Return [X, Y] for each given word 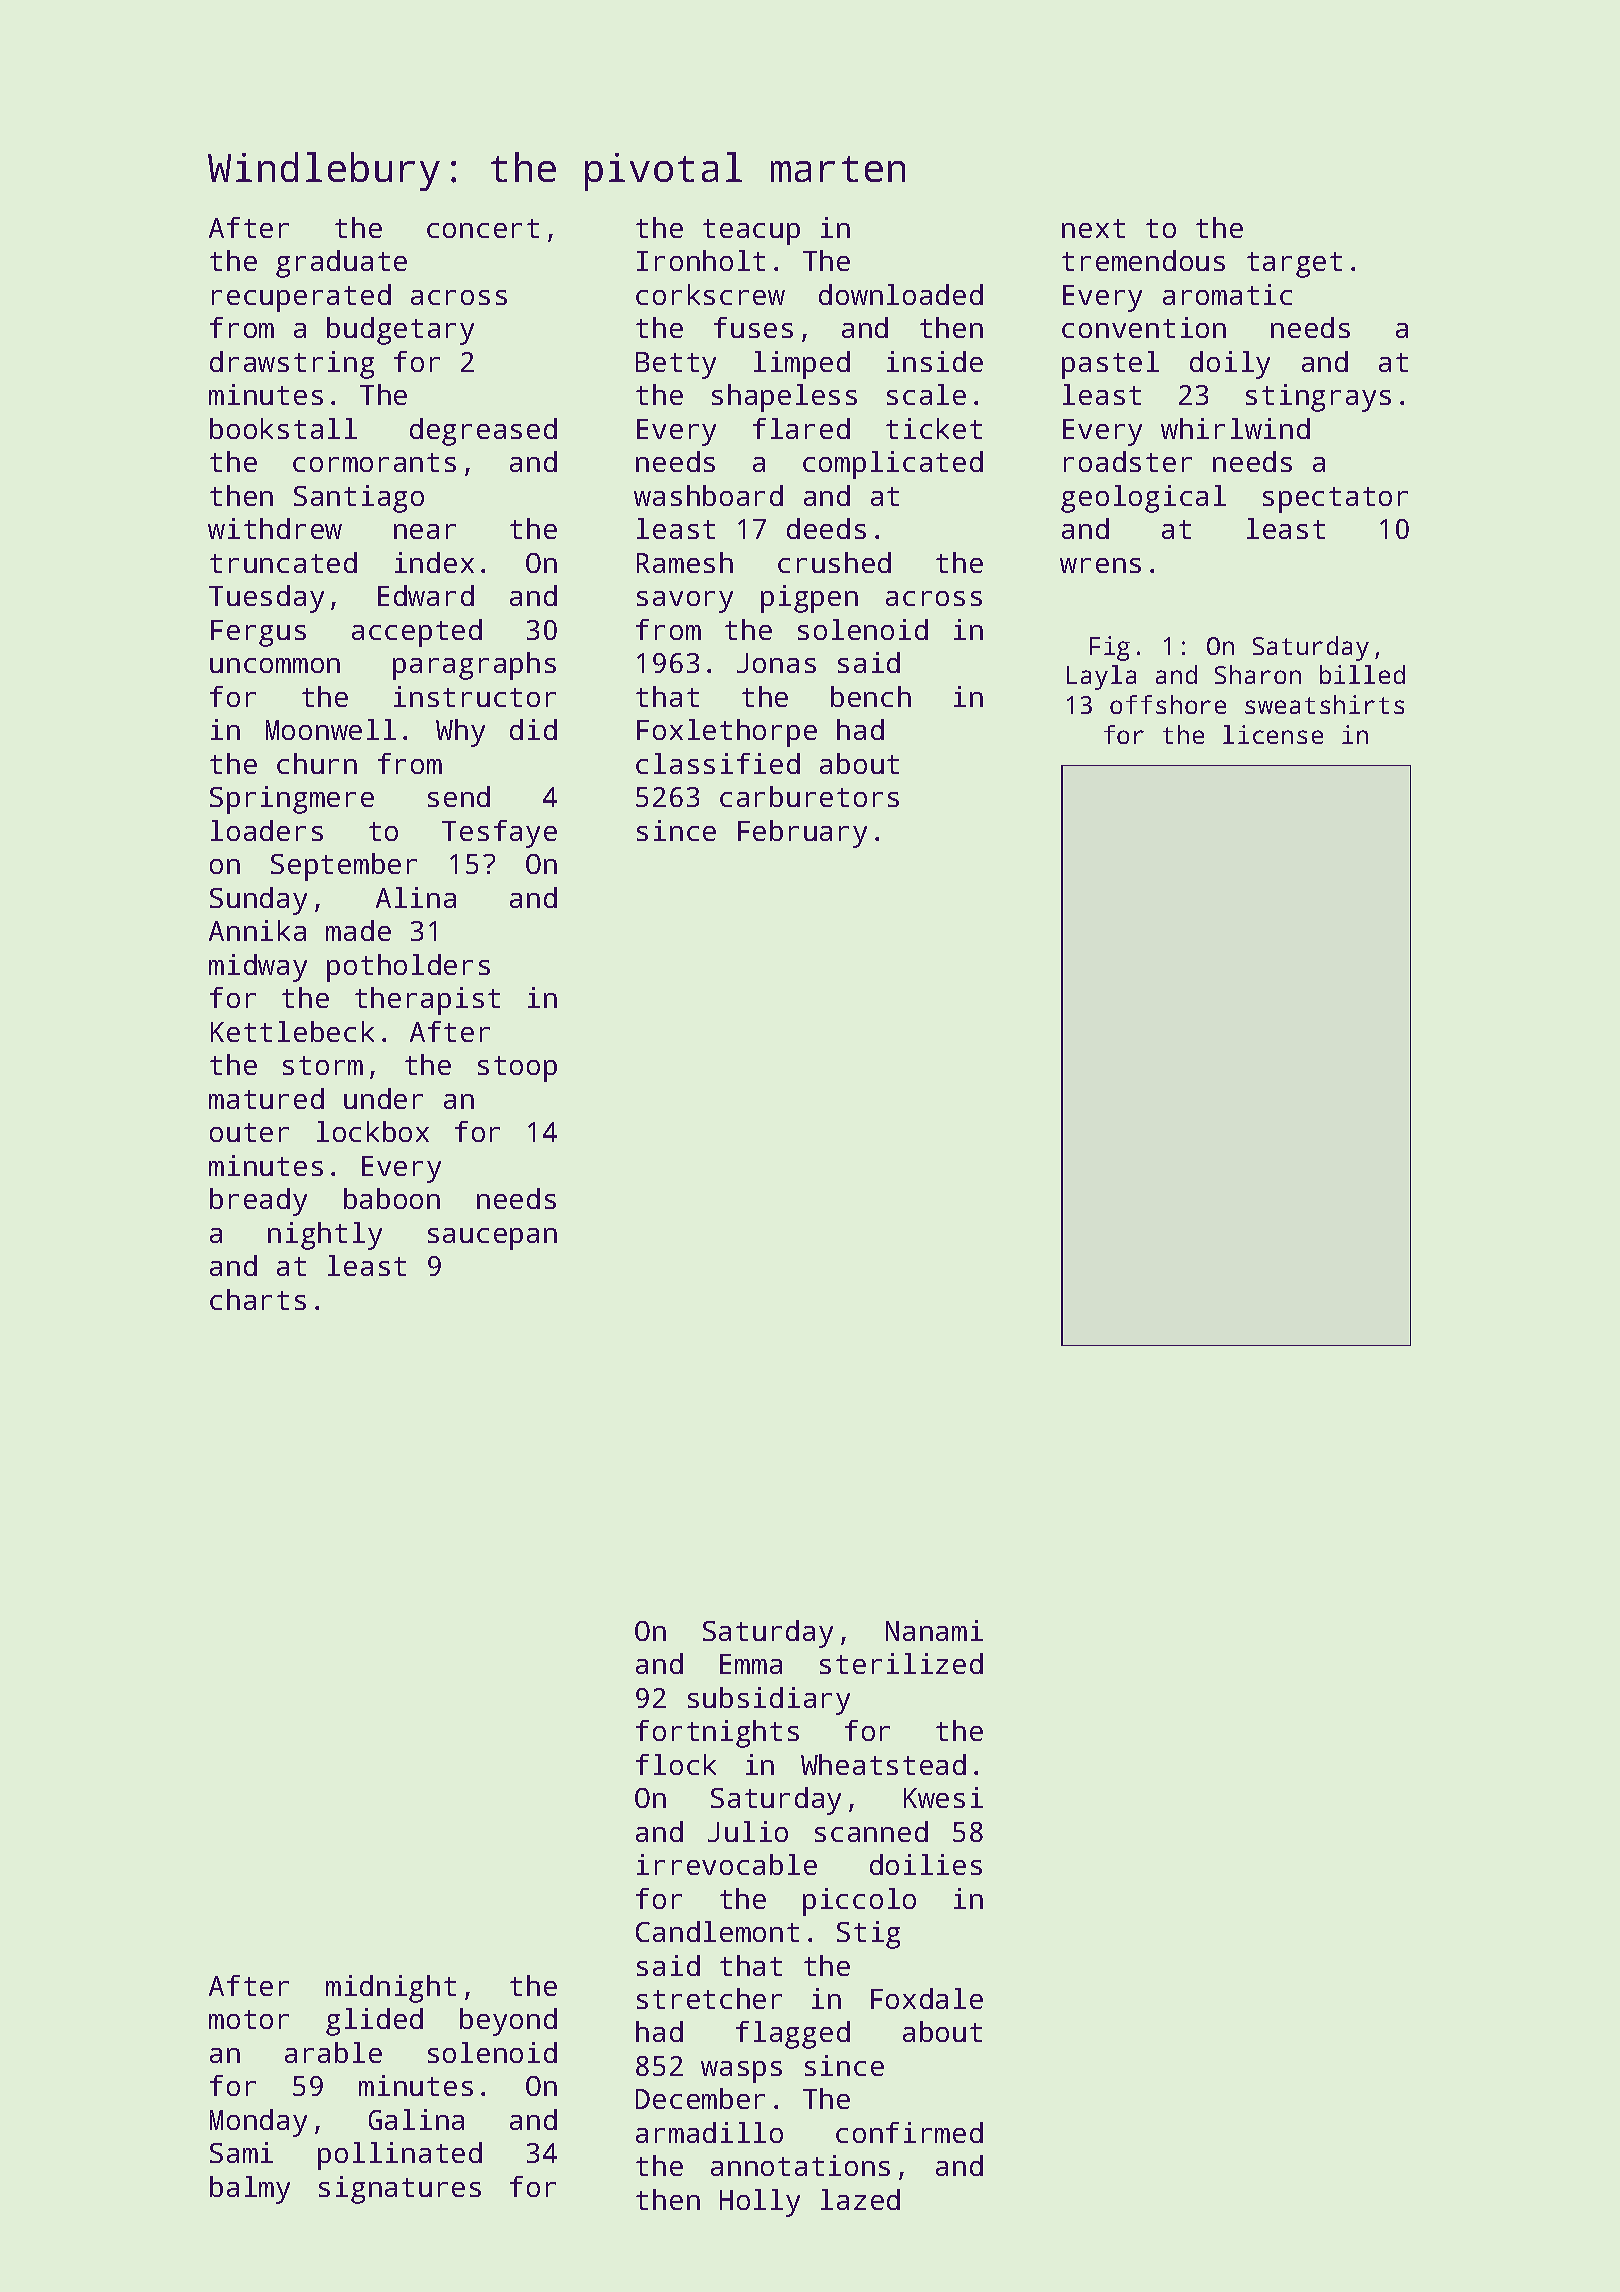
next [1093, 228]
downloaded [901, 294]
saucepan [492, 1239]
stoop [517, 1069]
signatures [400, 2190]
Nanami [934, 1630]
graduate [341, 264]
